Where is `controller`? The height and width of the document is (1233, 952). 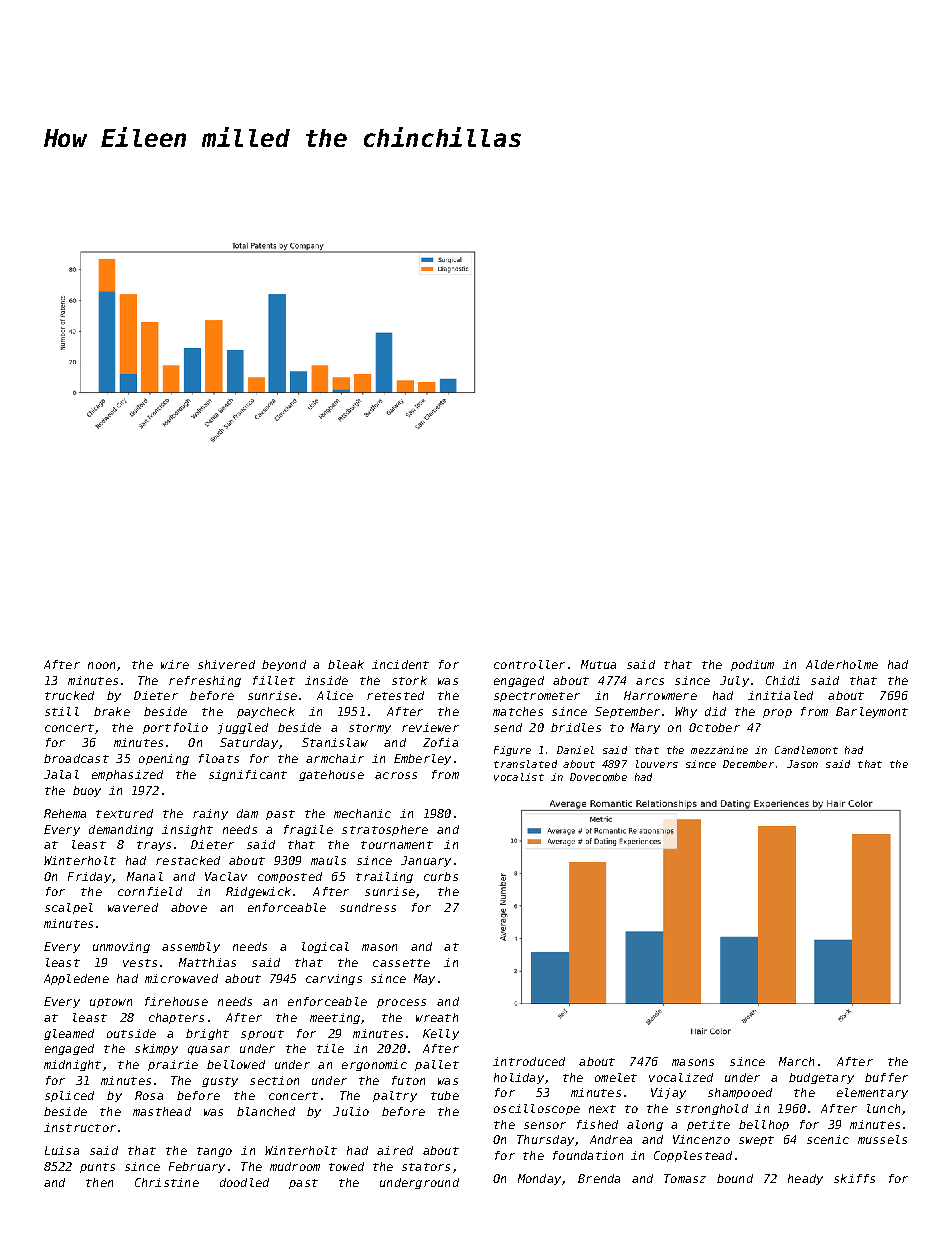 controller is located at coordinates (529, 664).
